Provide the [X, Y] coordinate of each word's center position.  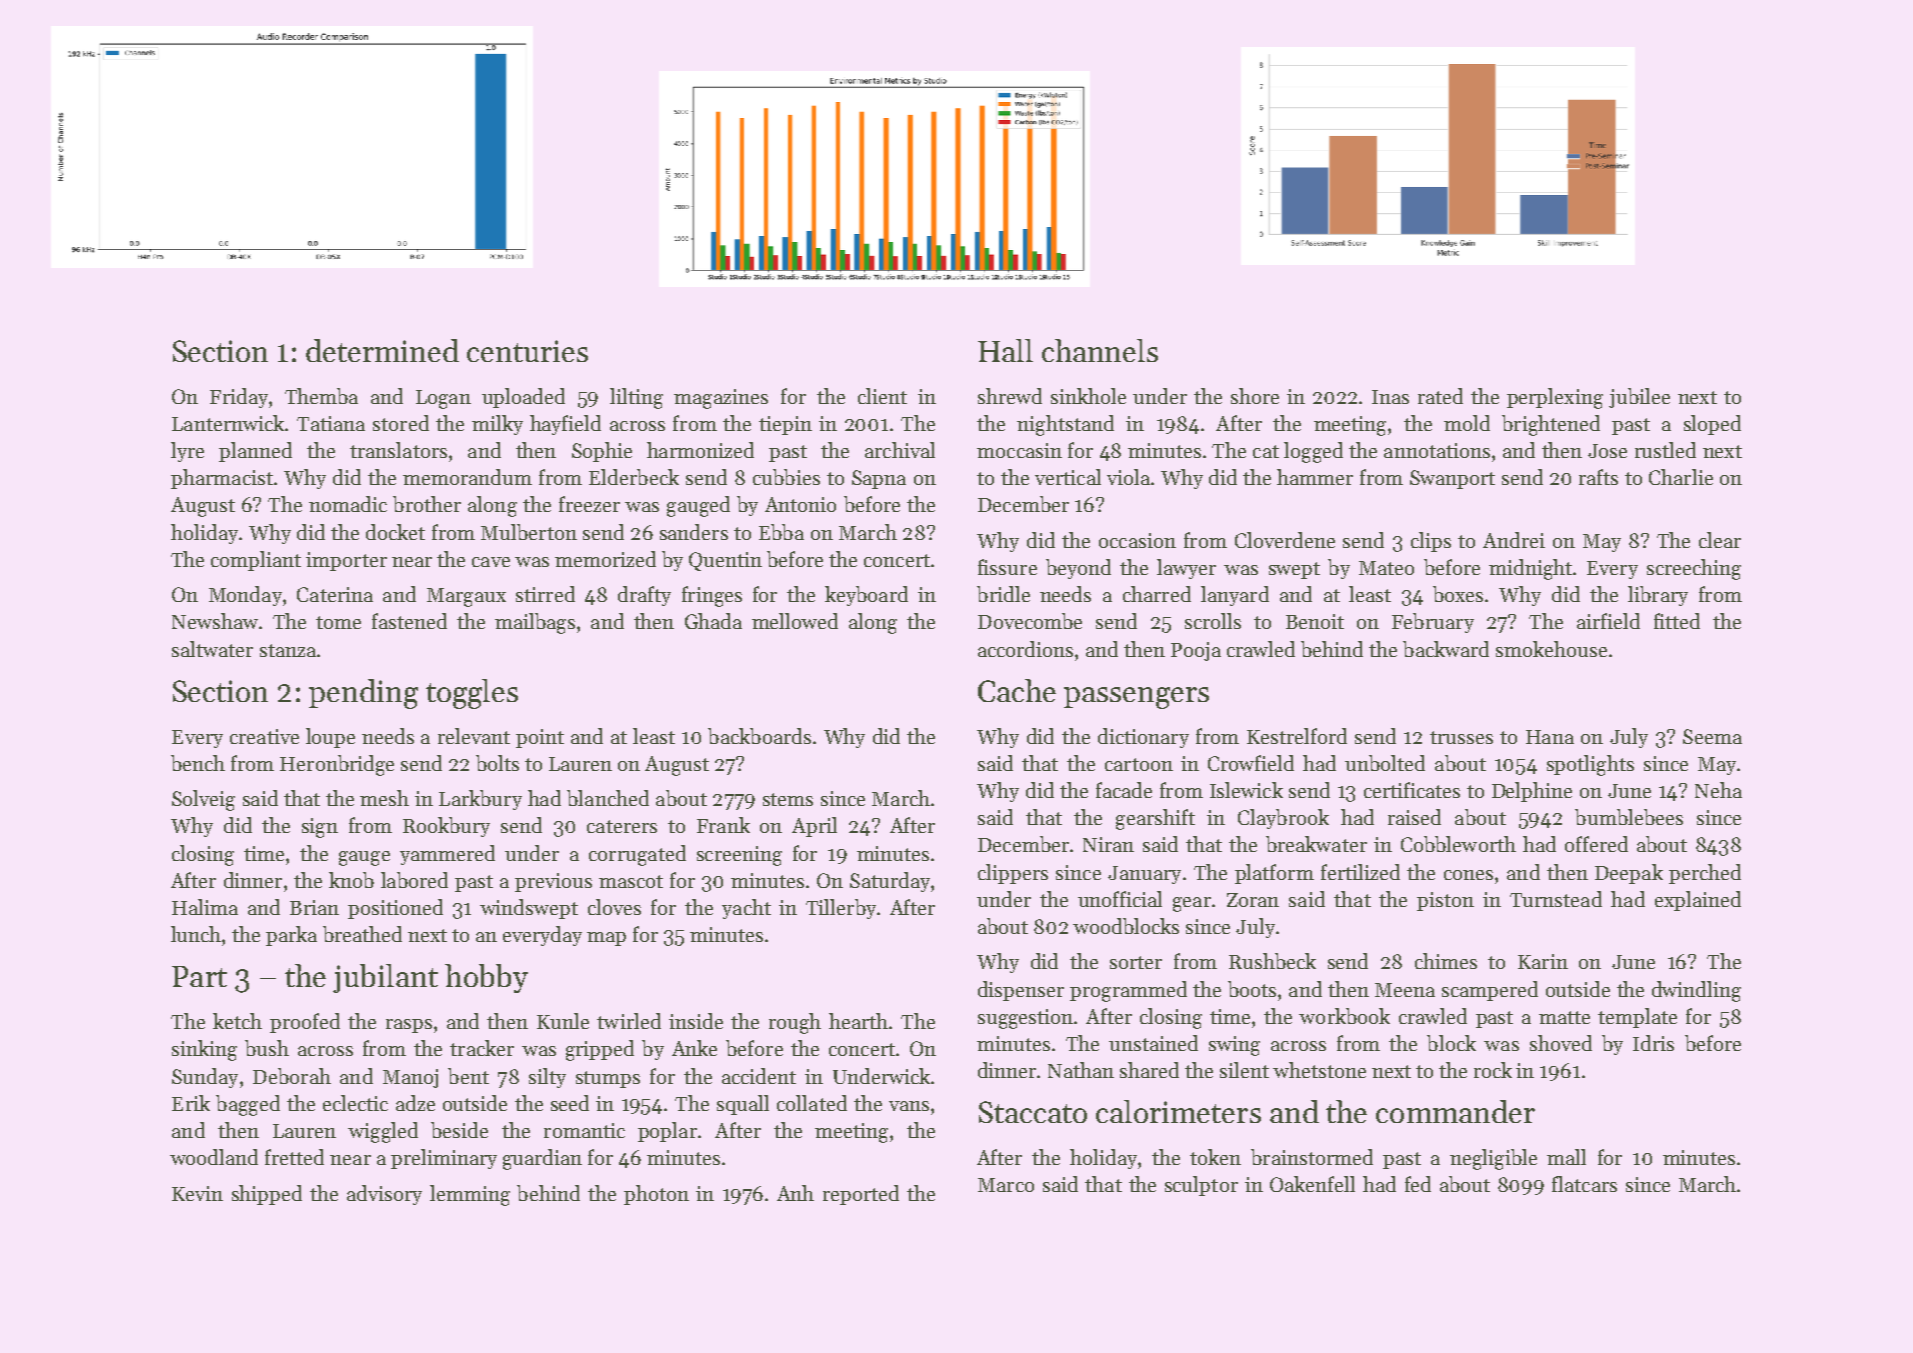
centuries [527, 351]
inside [696, 1021]
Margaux [466, 597]
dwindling [1696, 991]
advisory [384, 1195]
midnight [1530, 569]
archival [900, 450]
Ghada [713, 621]
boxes [1458, 594]
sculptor [1201, 1186]
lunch [196, 934]
